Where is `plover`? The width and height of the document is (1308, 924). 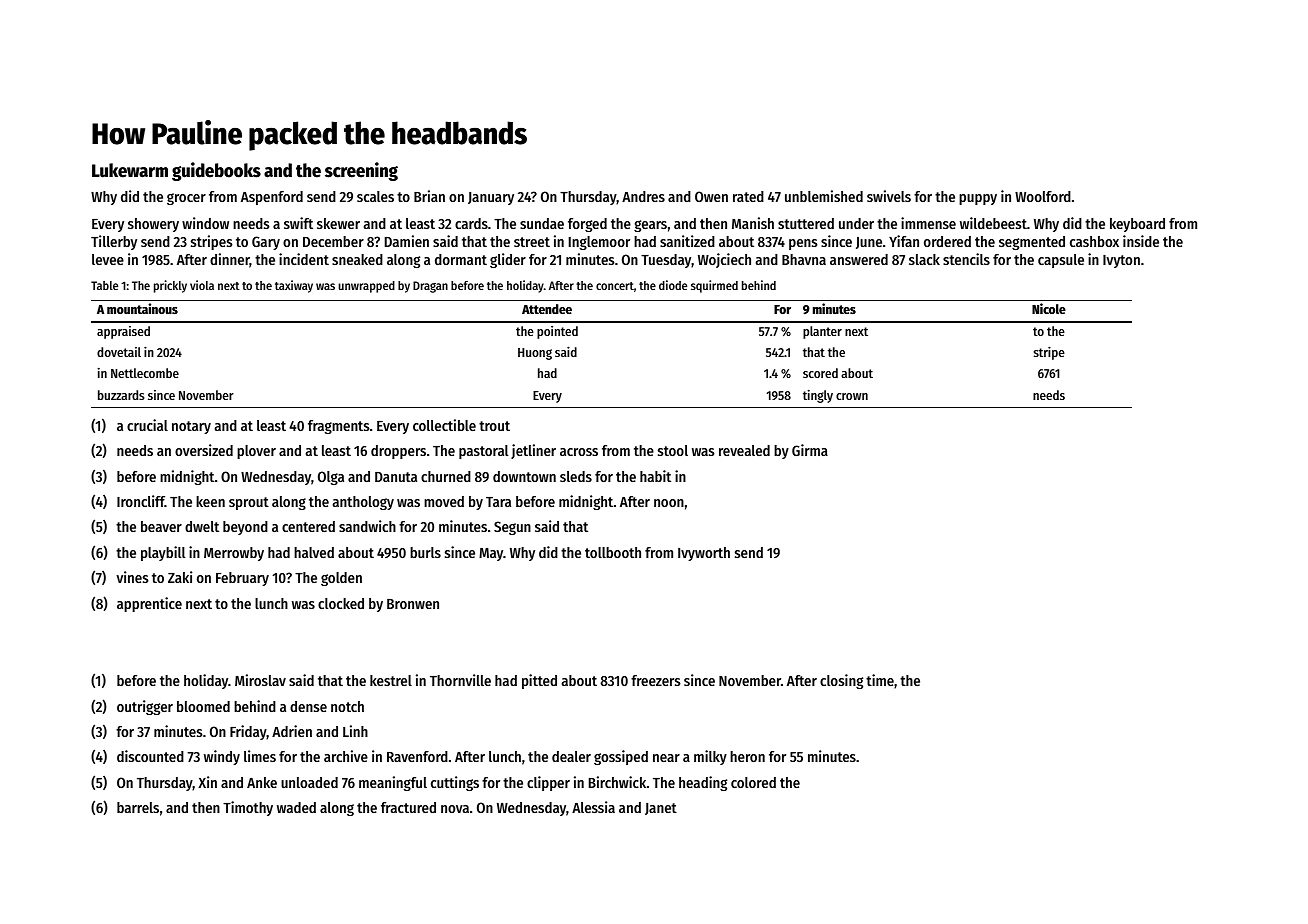 plover is located at coordinates (256, 452).
